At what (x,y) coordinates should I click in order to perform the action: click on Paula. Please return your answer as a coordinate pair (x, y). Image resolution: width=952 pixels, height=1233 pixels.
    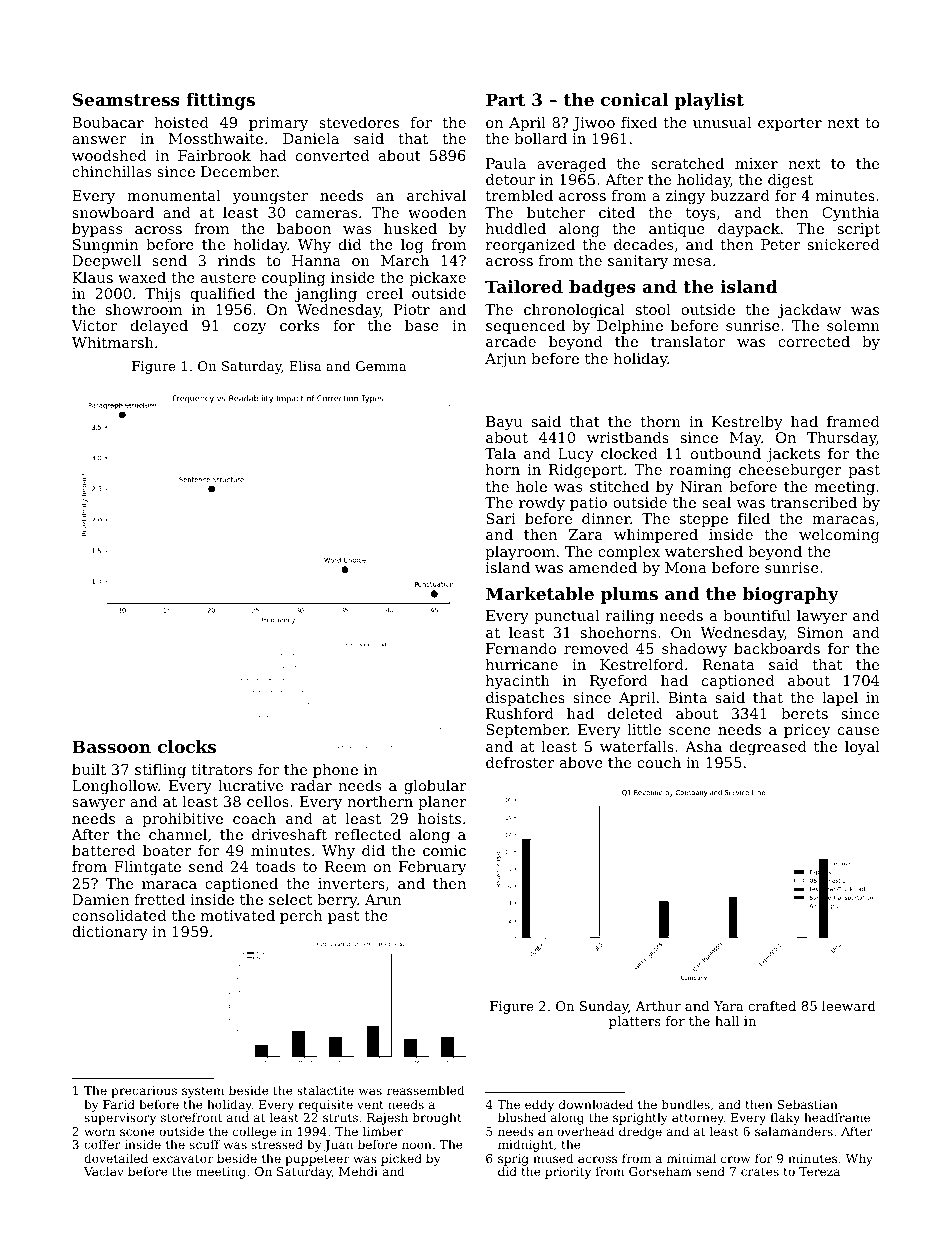
    Looking at the image, I should click on (506, 163).
